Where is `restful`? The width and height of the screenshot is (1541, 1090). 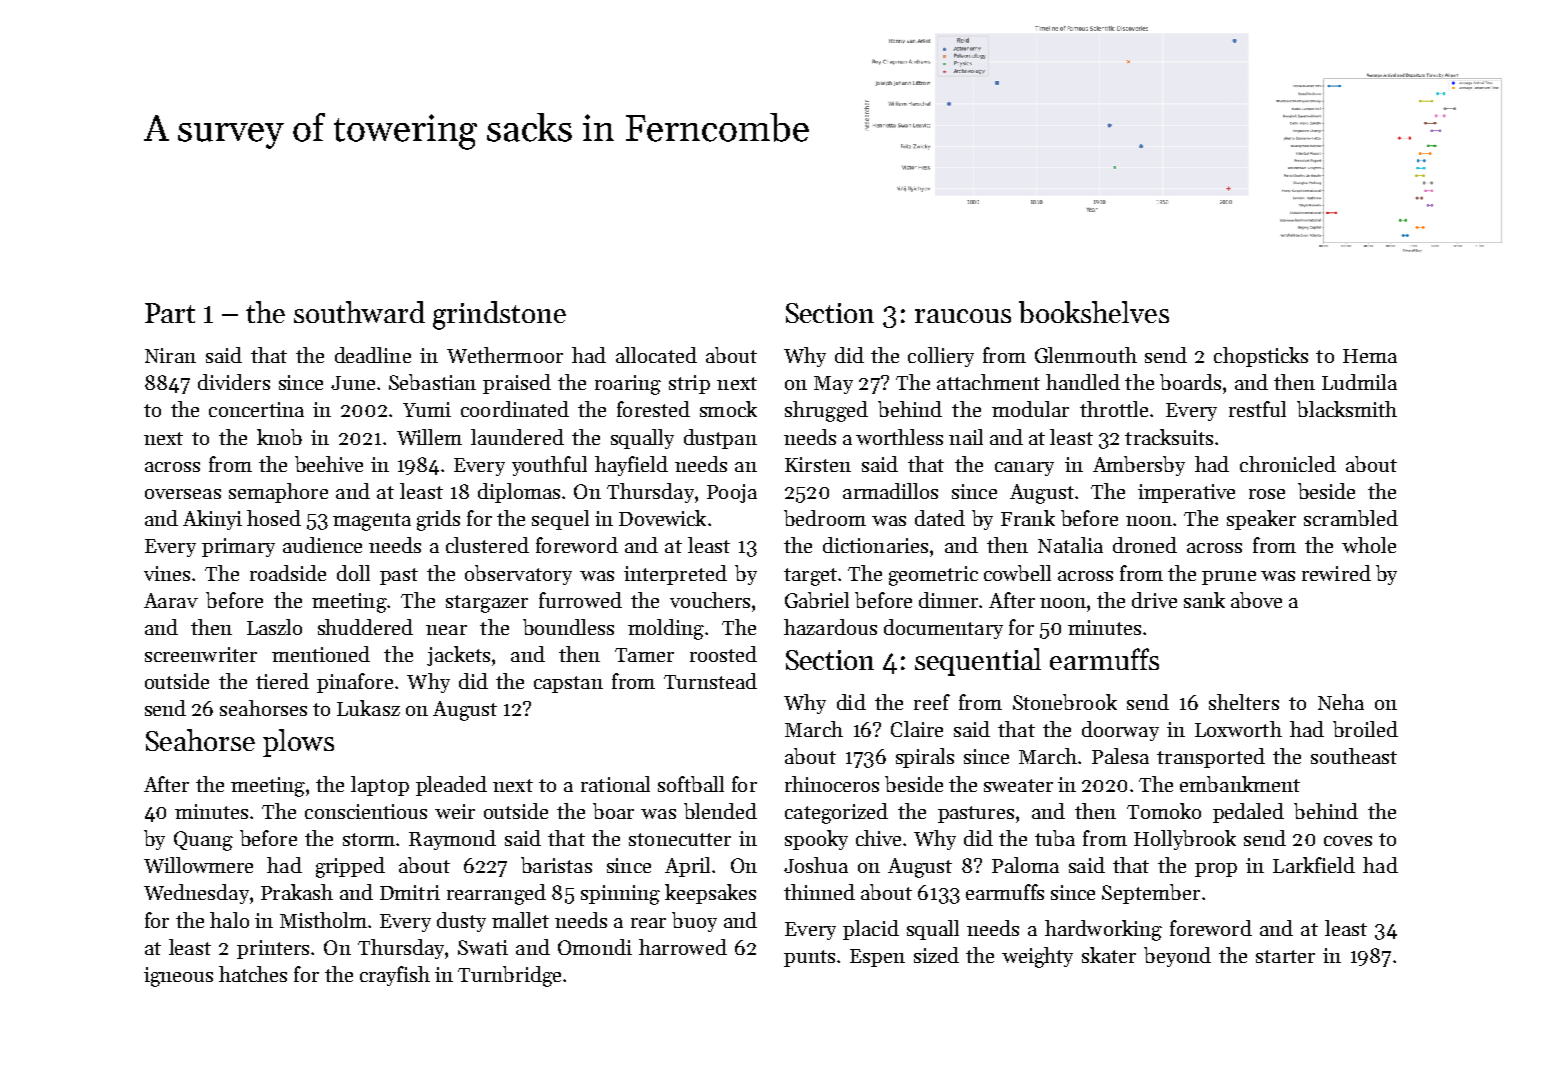
restful is located at coordinates (1257, 409).
